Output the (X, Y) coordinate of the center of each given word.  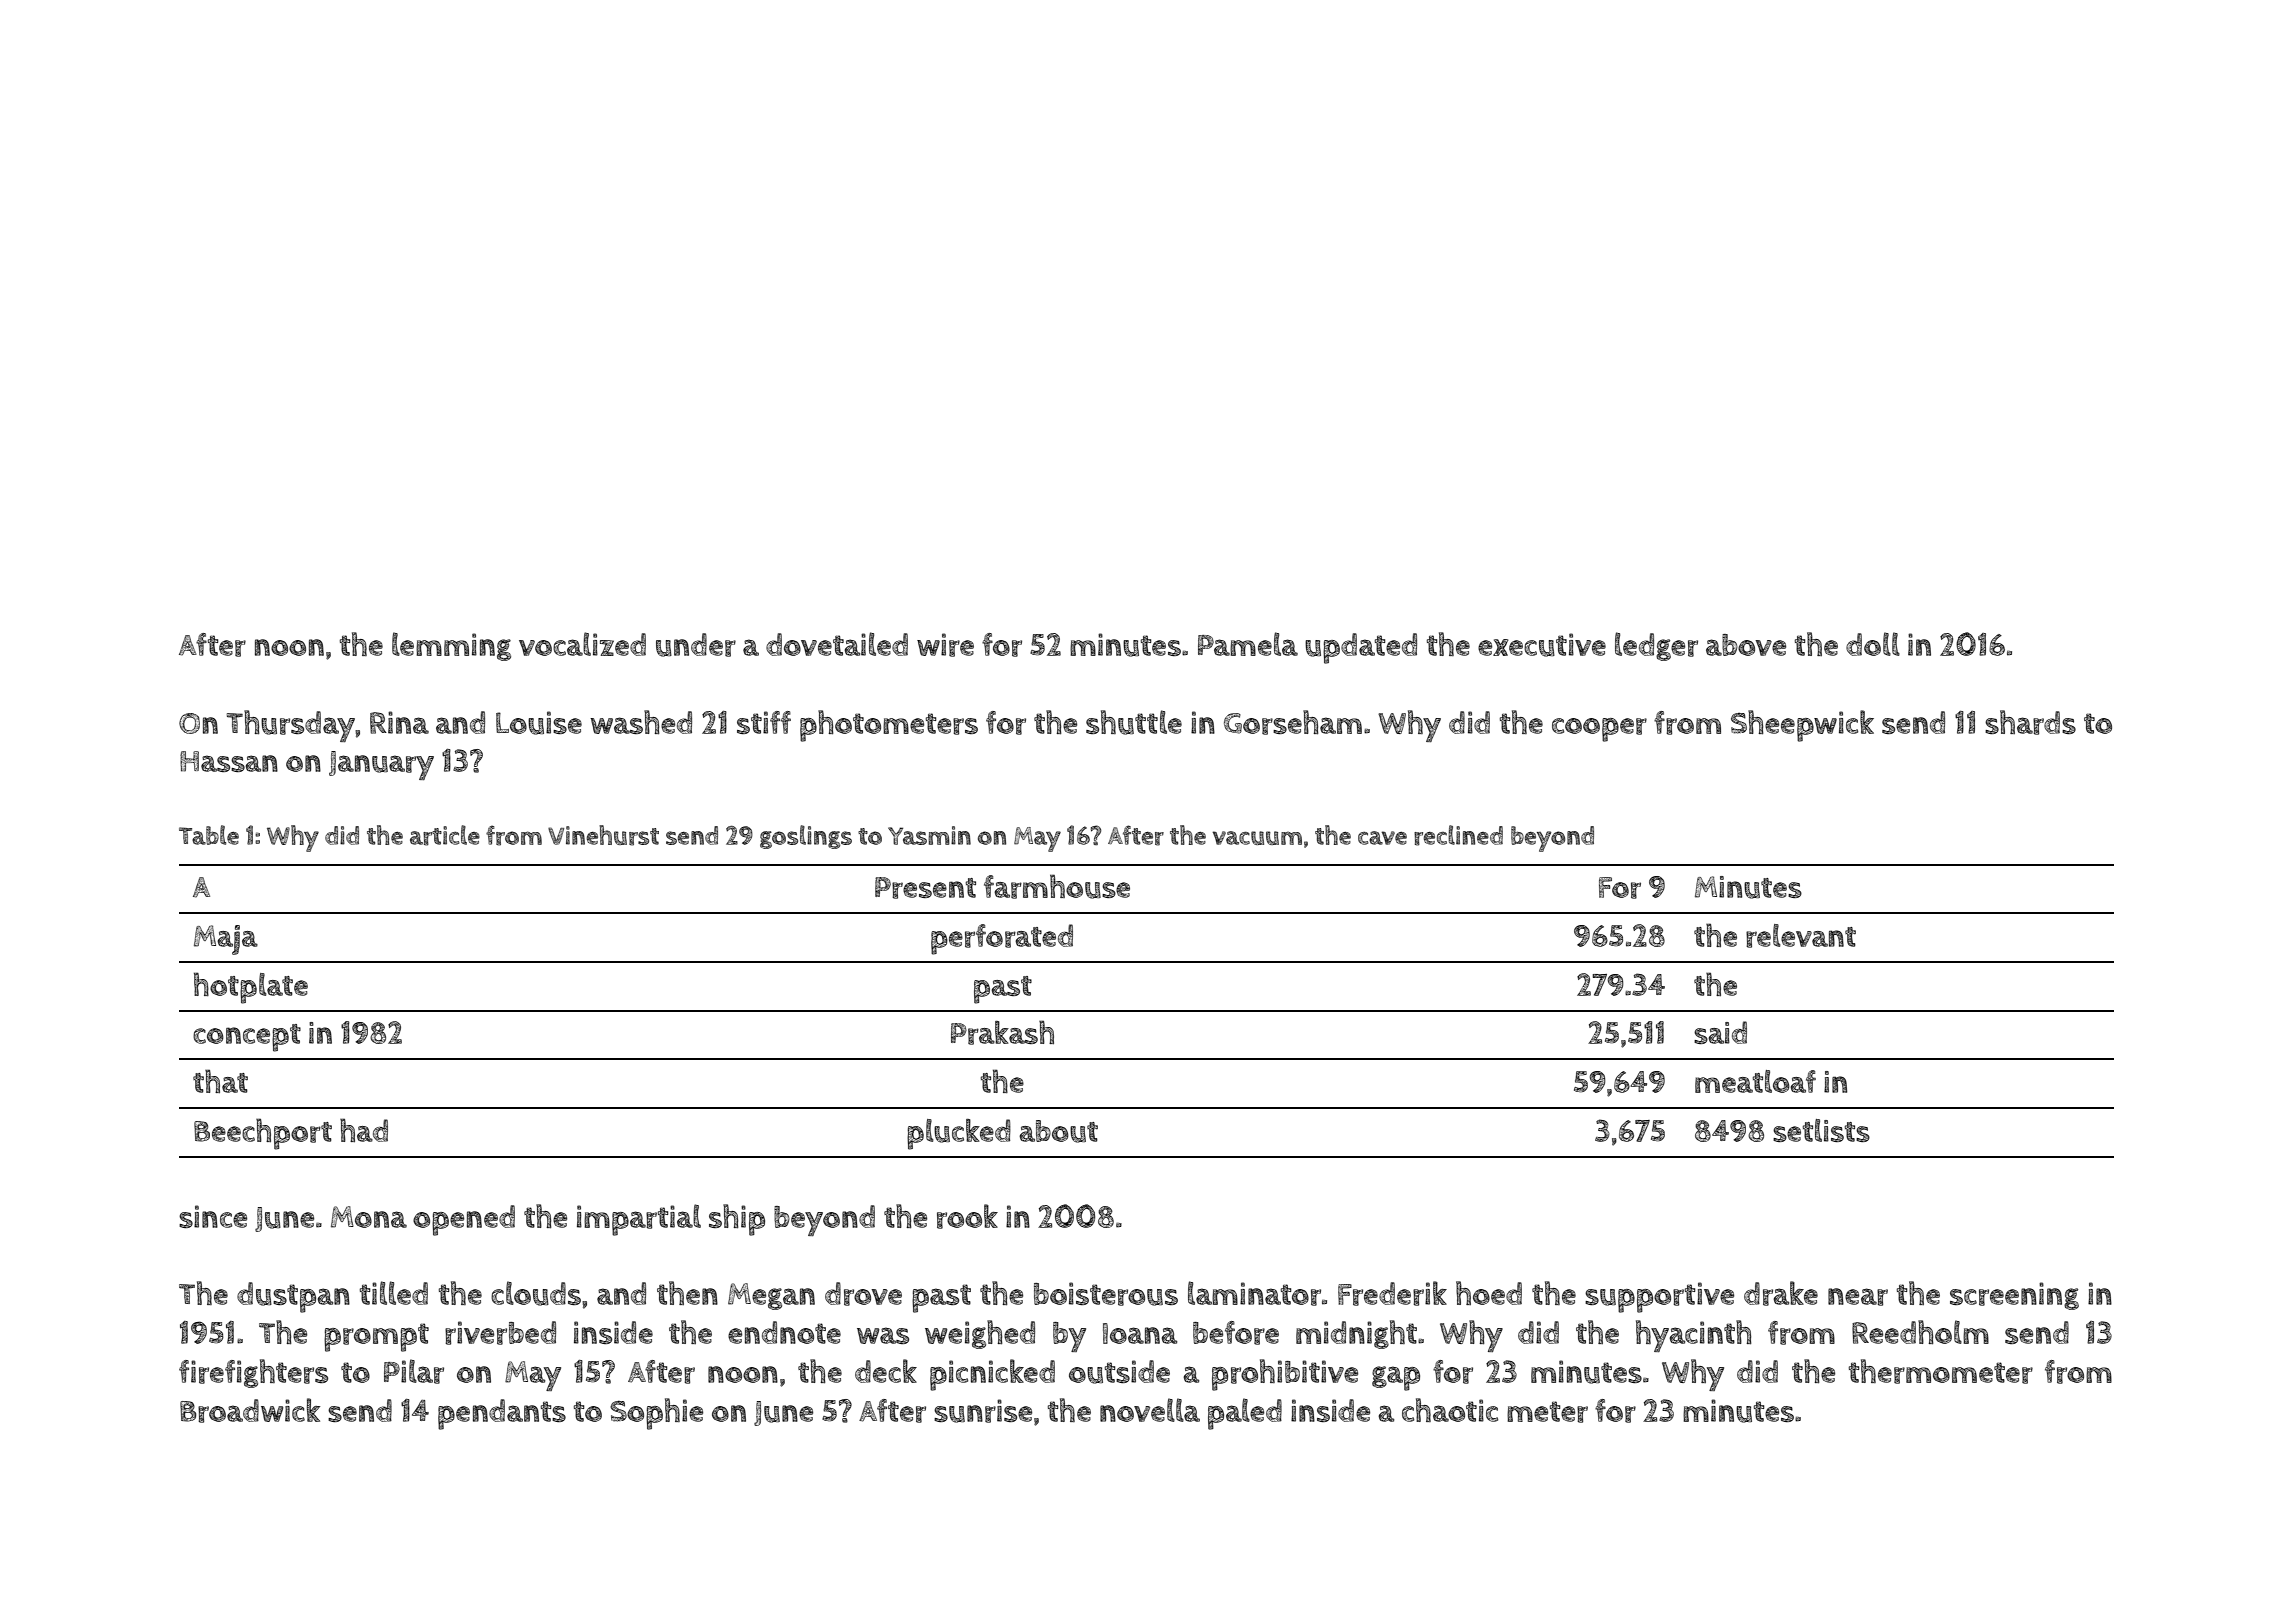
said (1720, 1032)
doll (1873, 644)
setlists (1821, 1130)
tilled (394, 1293)
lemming (451, 646)
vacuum (1257, 838)
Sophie (656, 1414)
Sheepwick (1802, 726)
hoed (1489, 1293)
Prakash (1002, 1032)
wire (945, 645)
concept (247, 1038)
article (445, 835)
